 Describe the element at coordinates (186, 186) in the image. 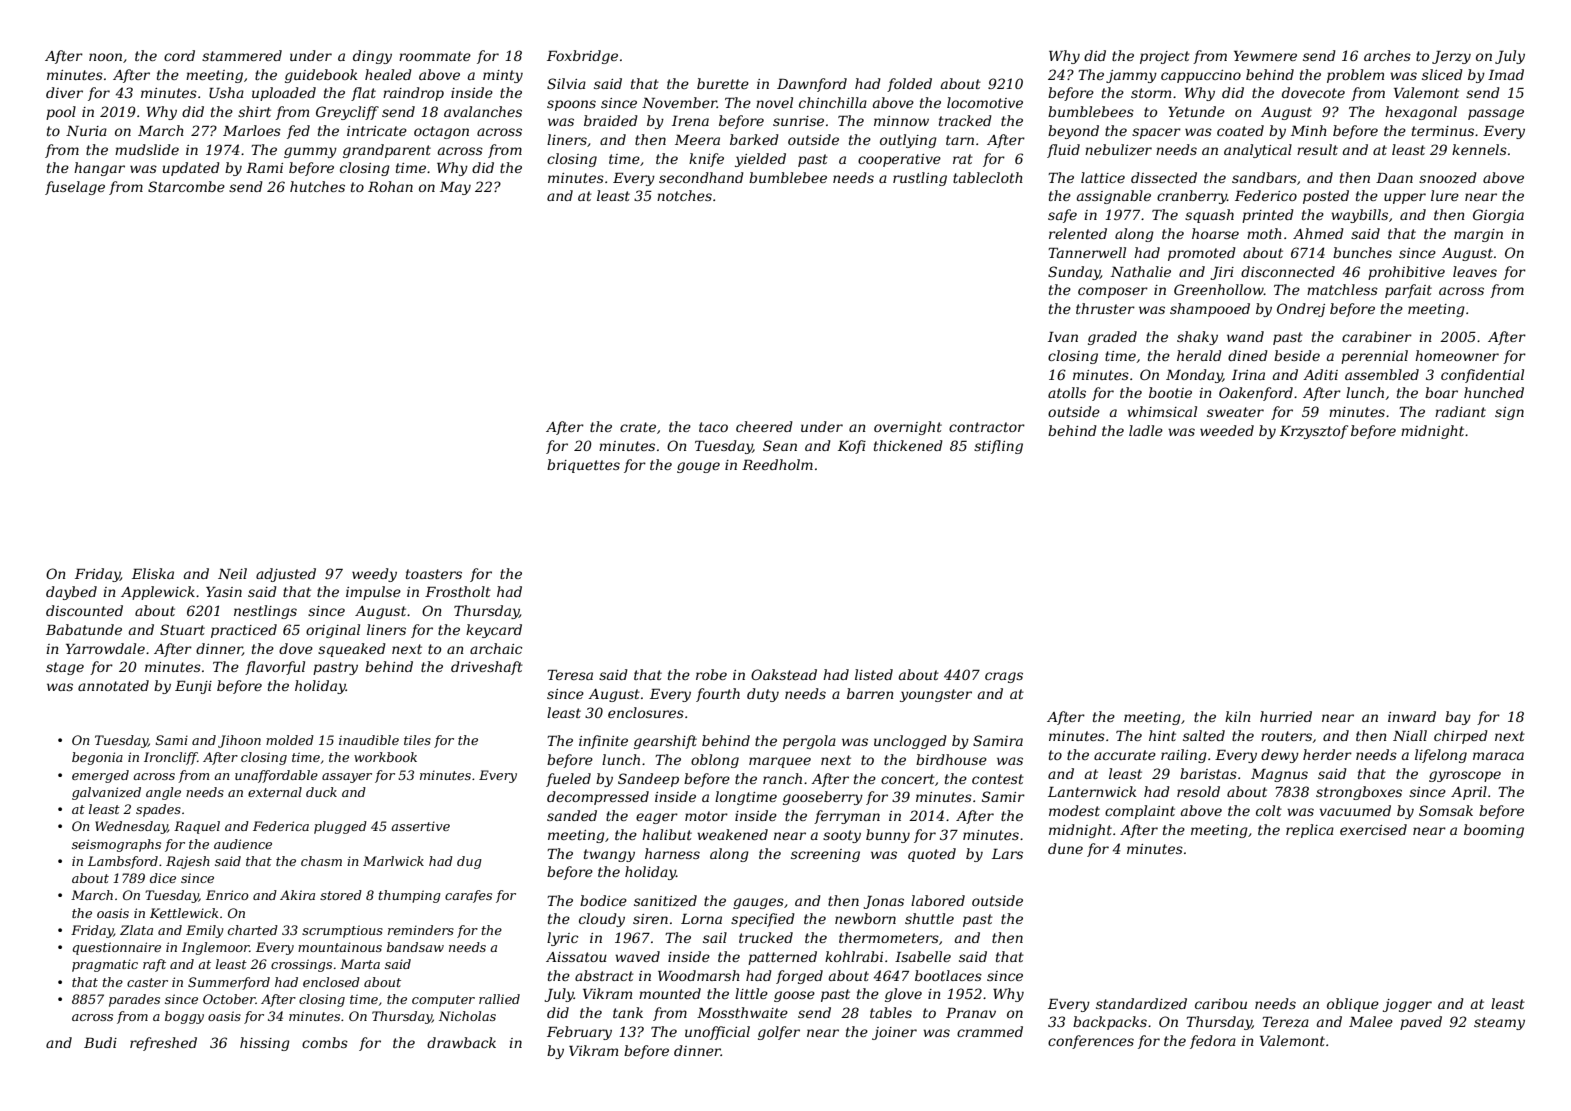

I see `Starcombe` at that location.
